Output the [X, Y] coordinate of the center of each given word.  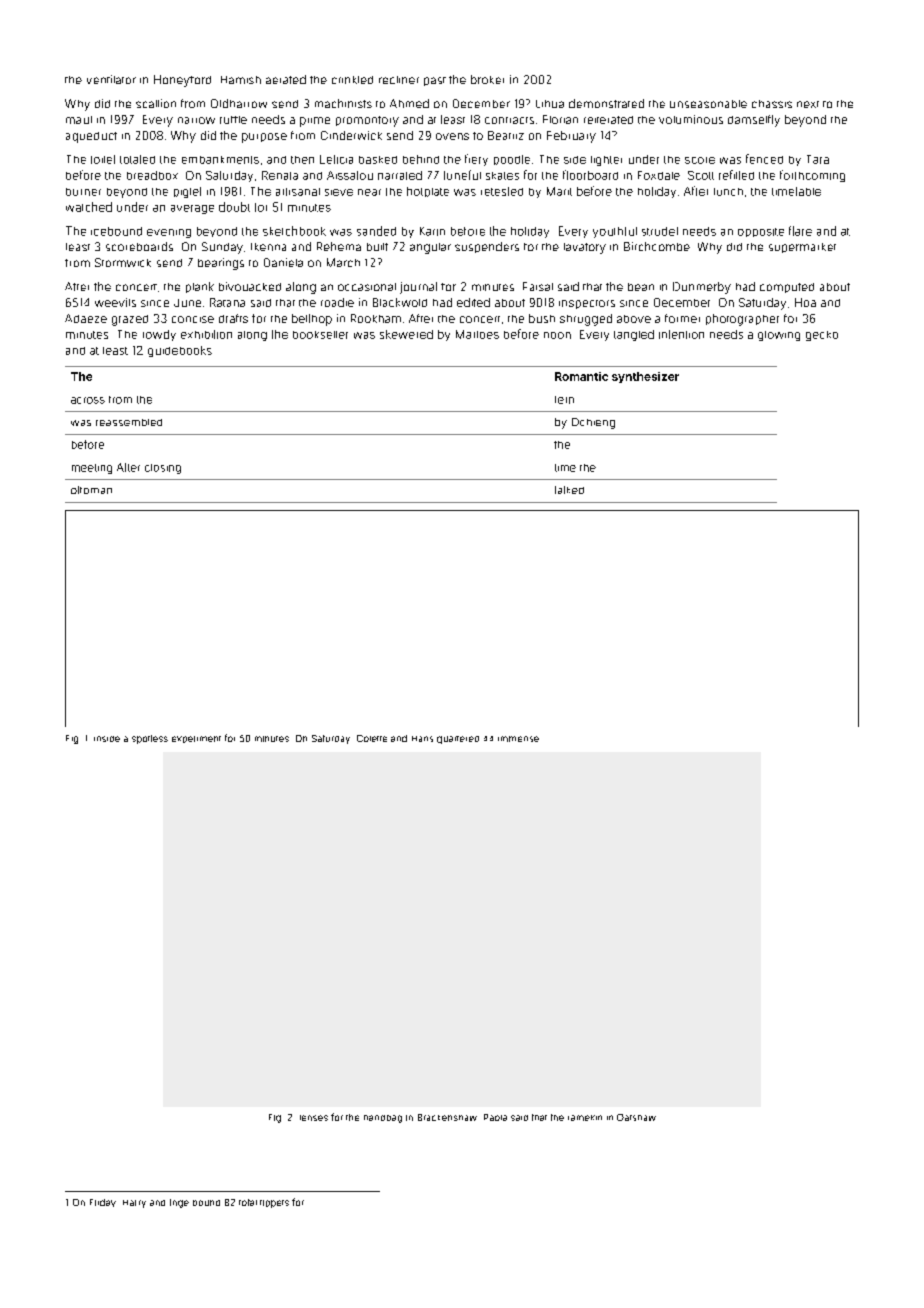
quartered [458, 740]
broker [487, 79]
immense [518, 739]
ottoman [91, 490]
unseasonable [708, 104]
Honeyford [182, 81]
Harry [134, 1204]
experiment [196, 739]
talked [569, 490]
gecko [822, 336]
